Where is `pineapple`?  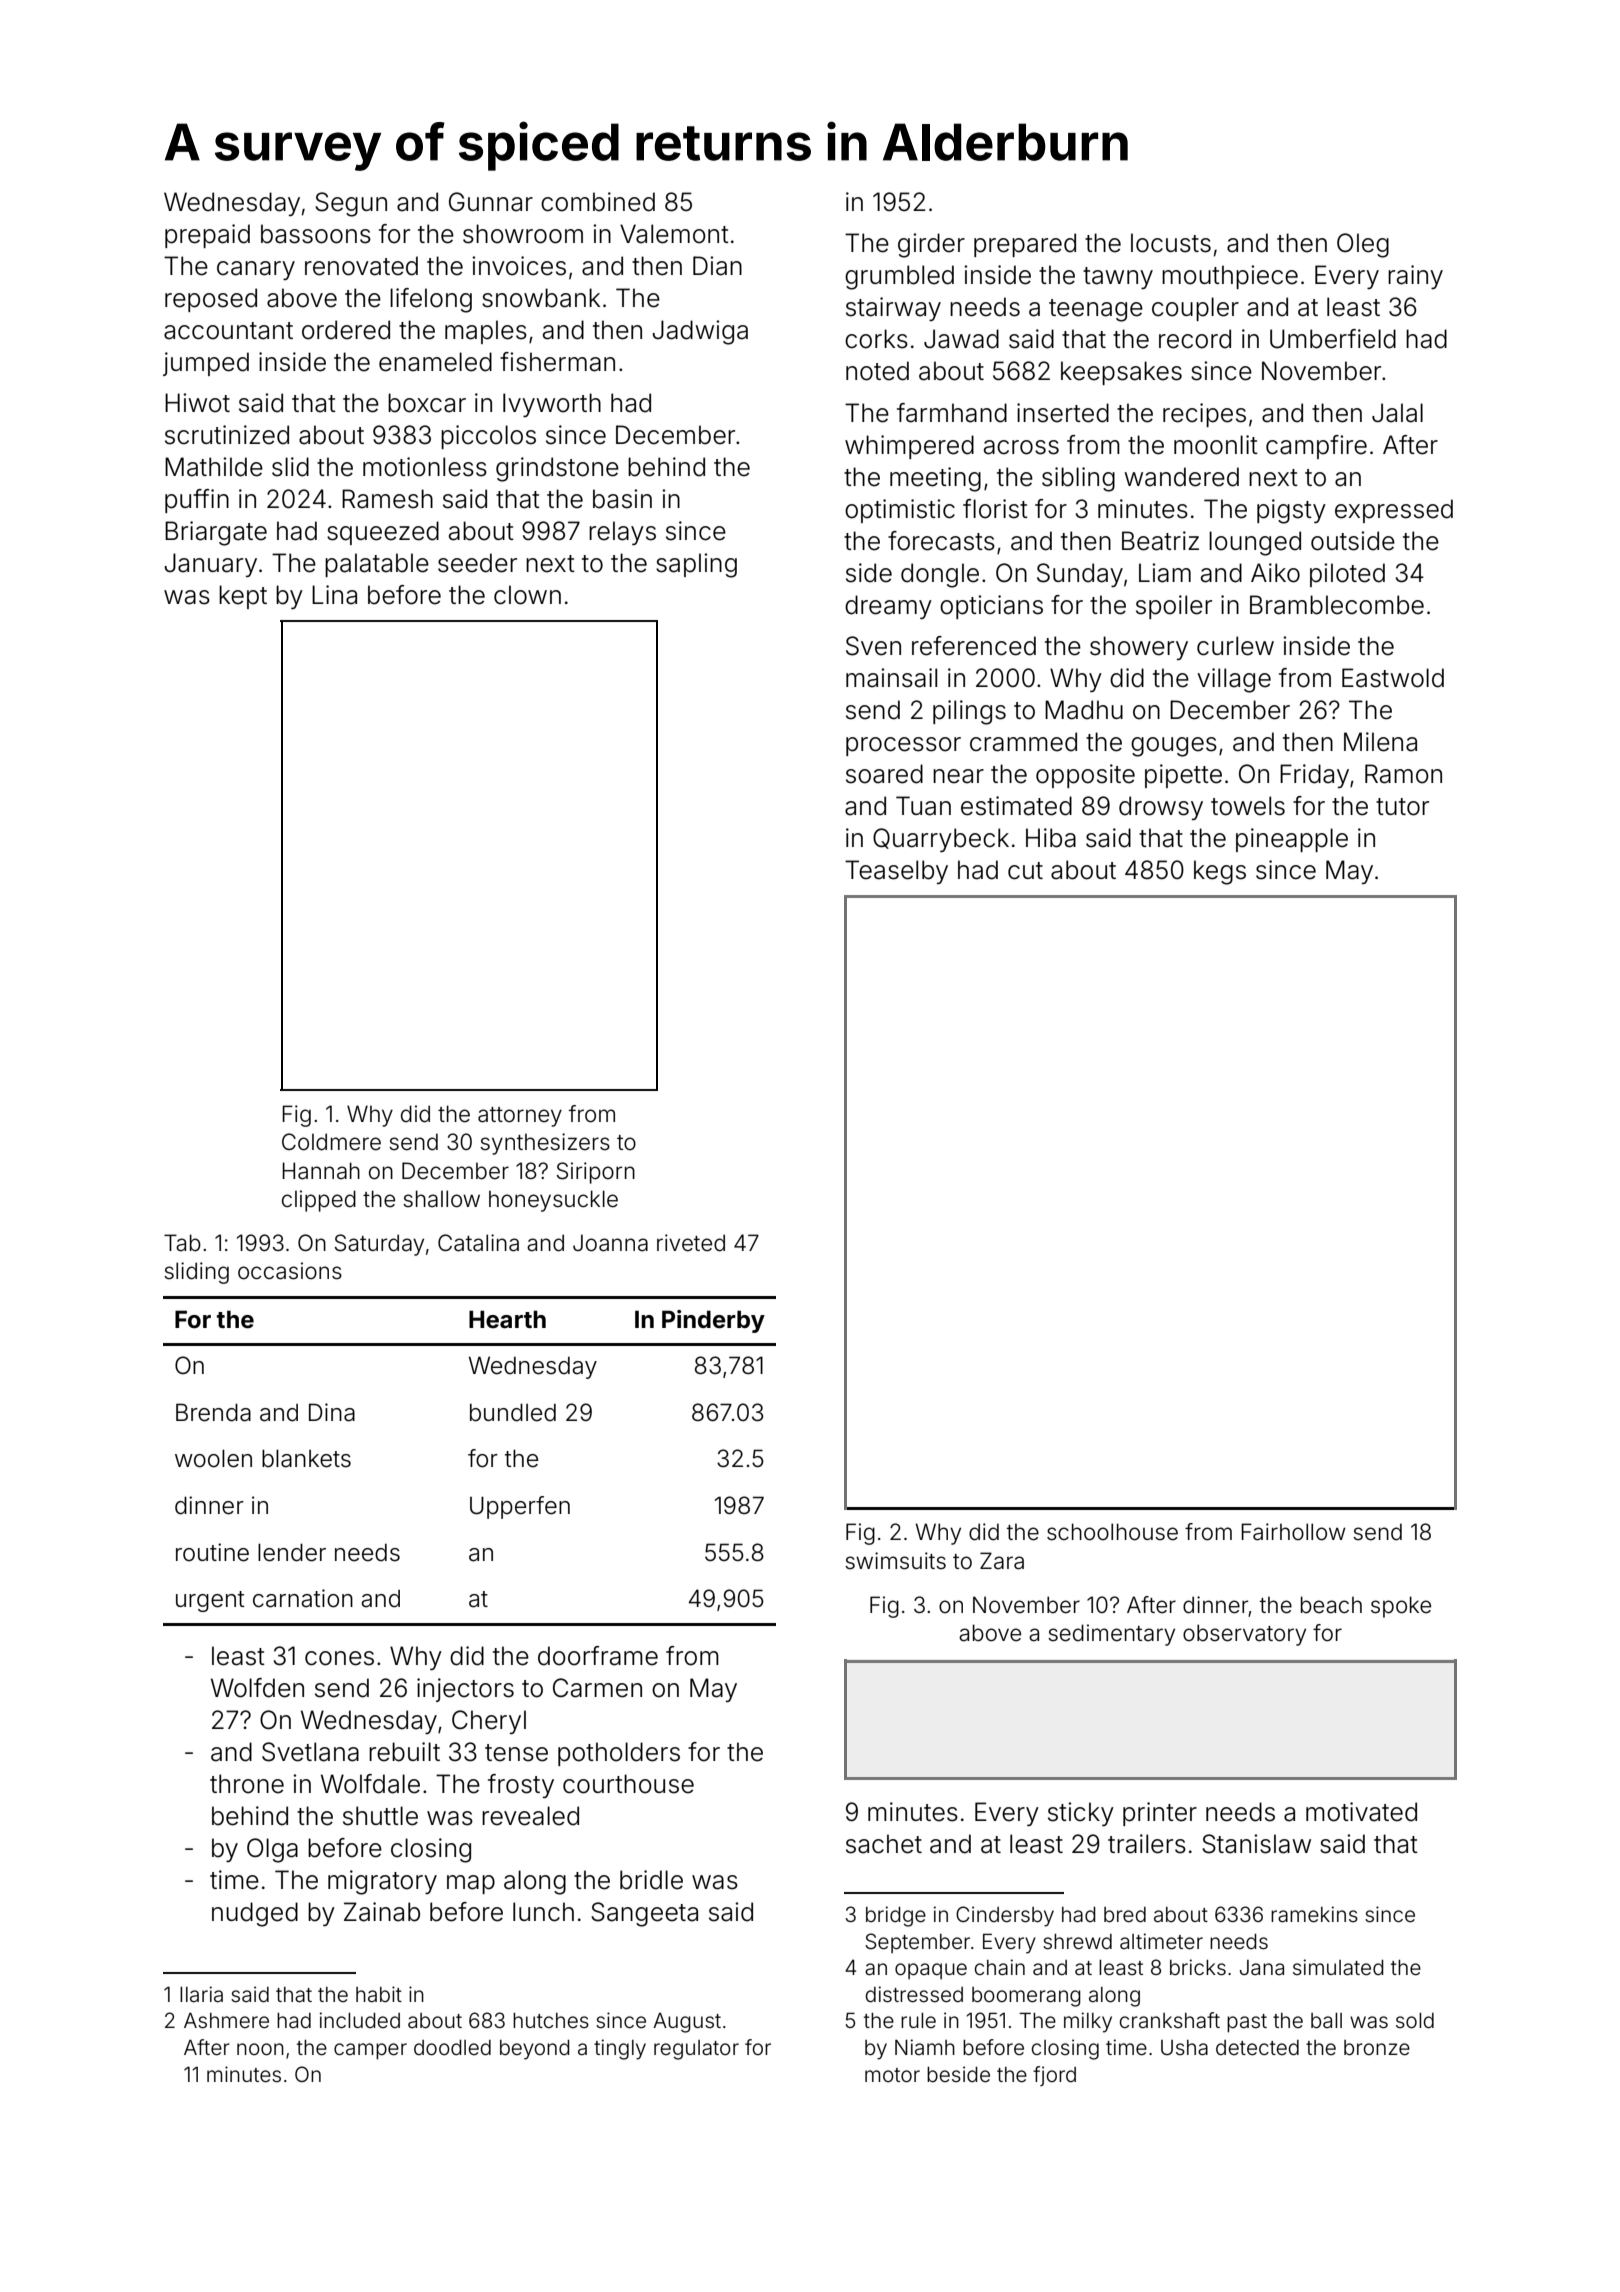
pineapple is located at coordinates (1292, 840).
